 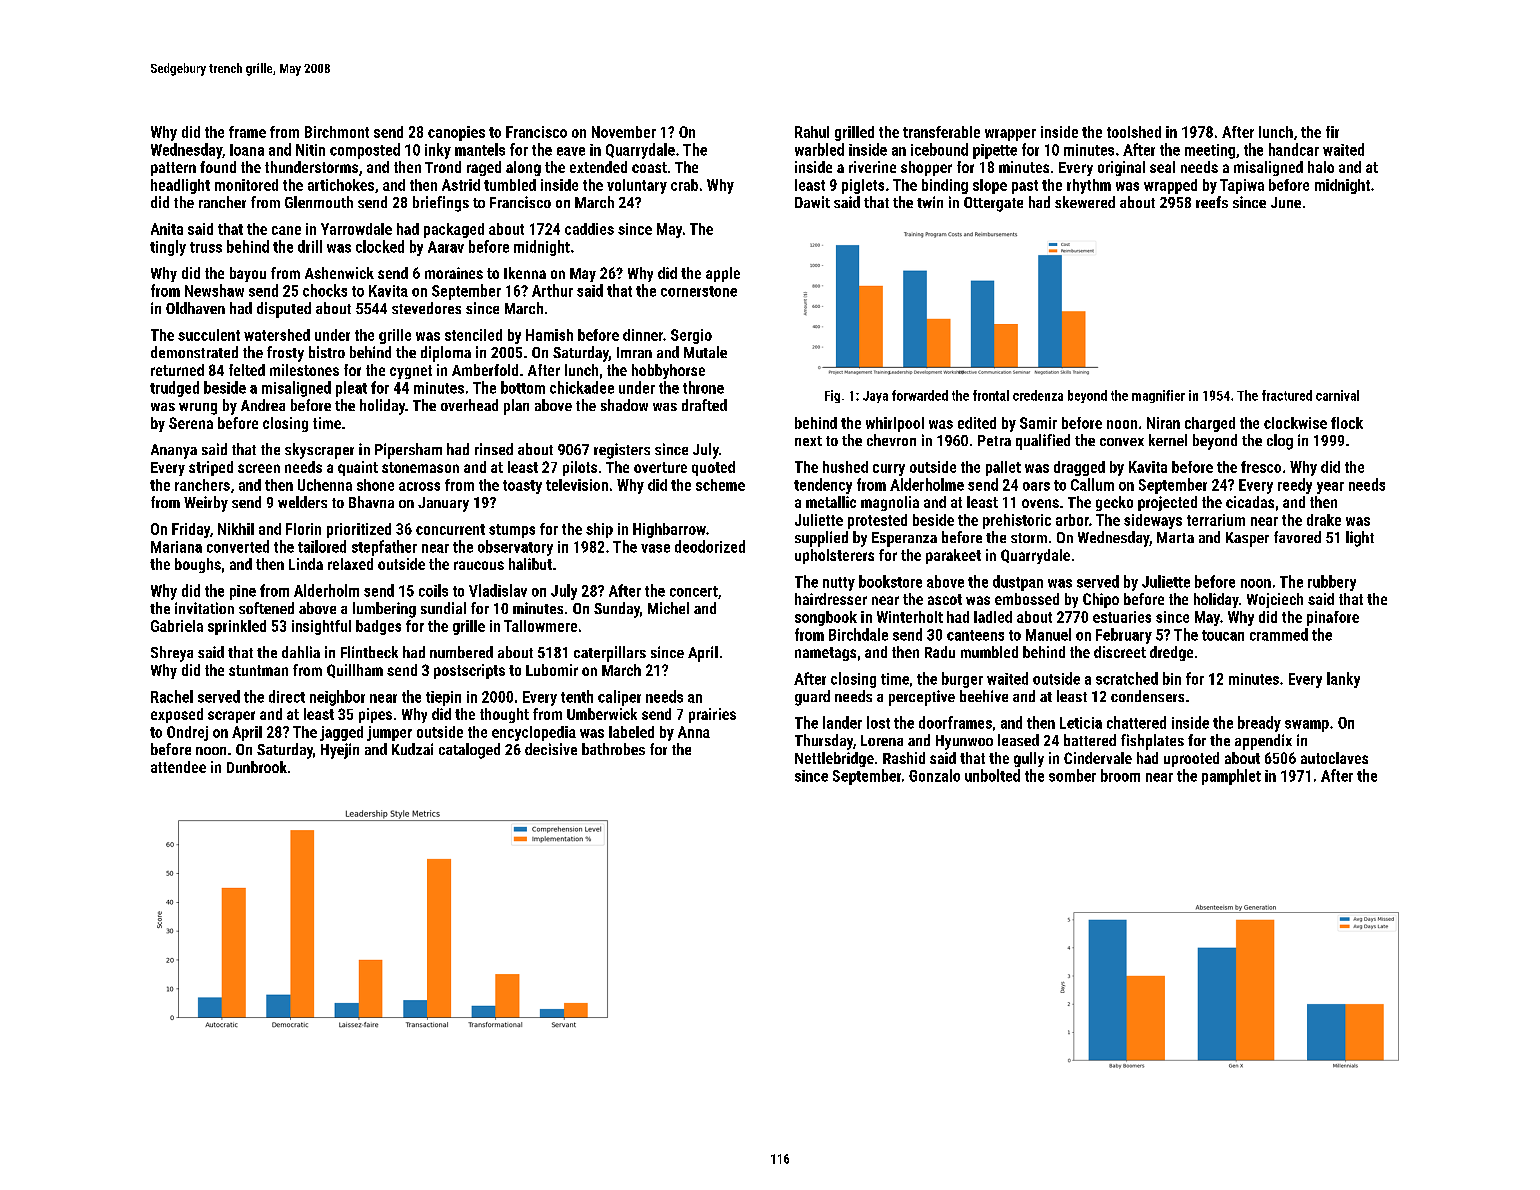 I want to click on jumper, so click(x=389, y=733).
